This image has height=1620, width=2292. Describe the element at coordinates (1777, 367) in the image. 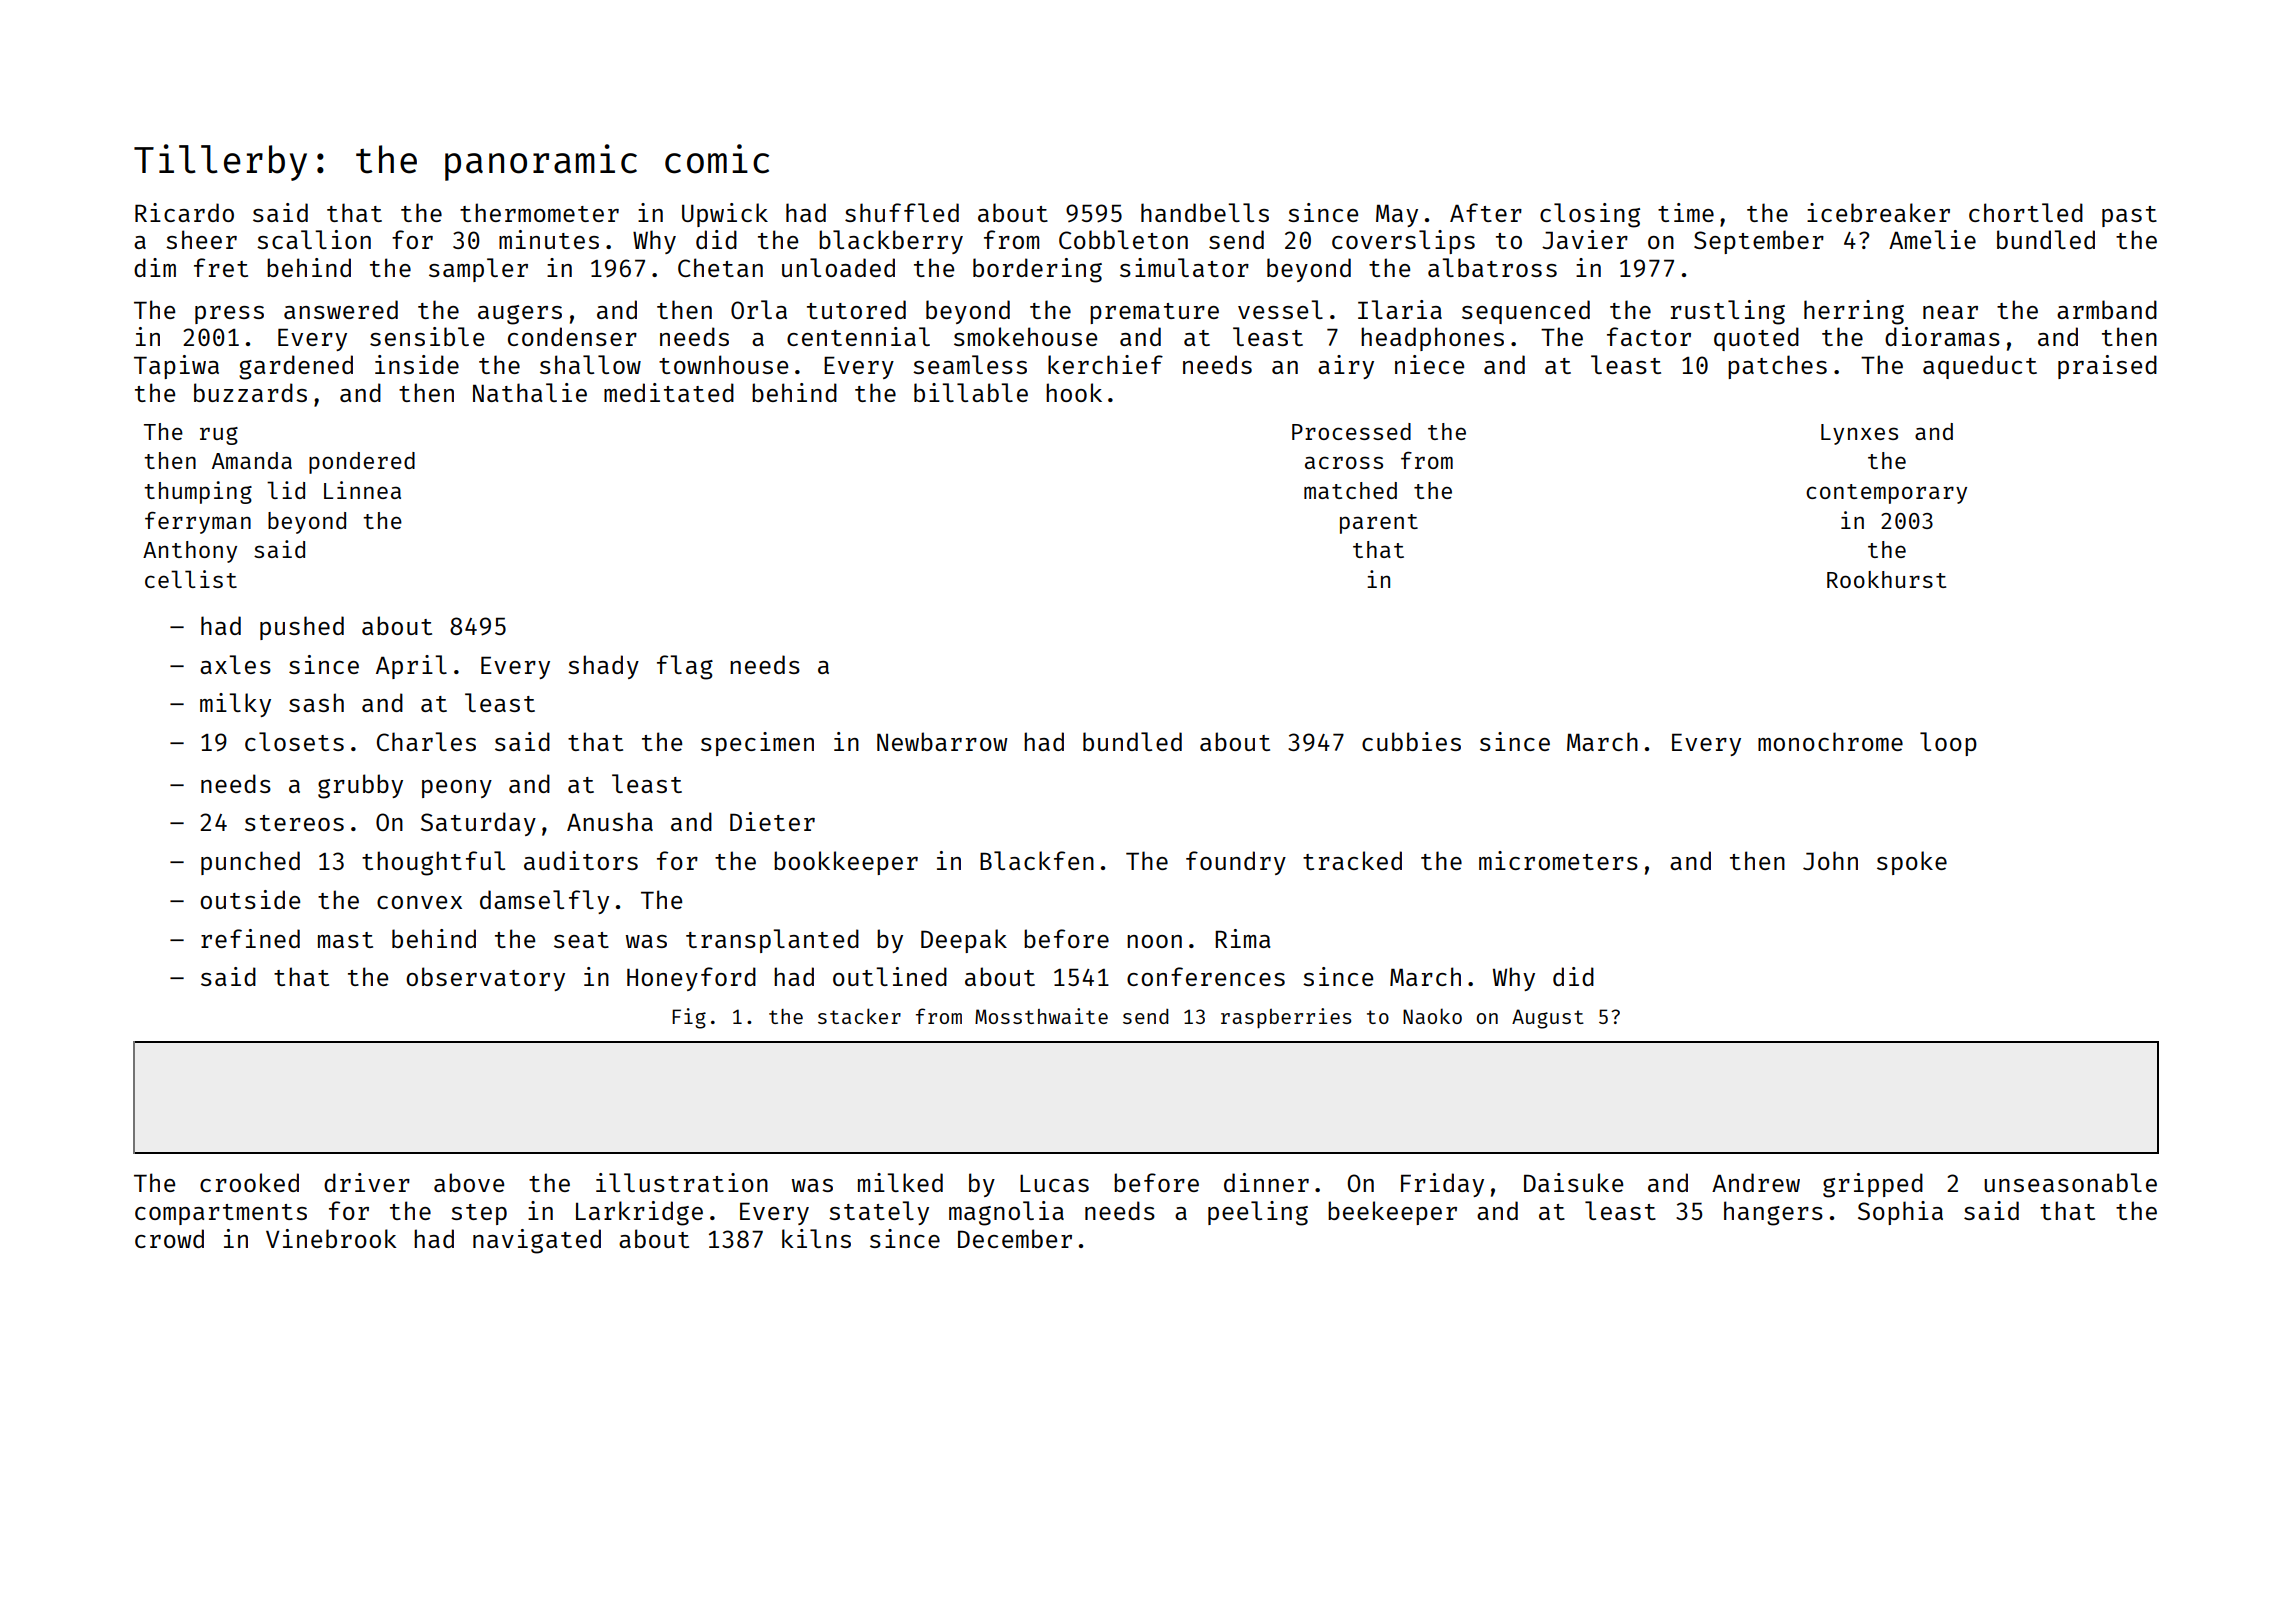

I see `patches` at that location.
